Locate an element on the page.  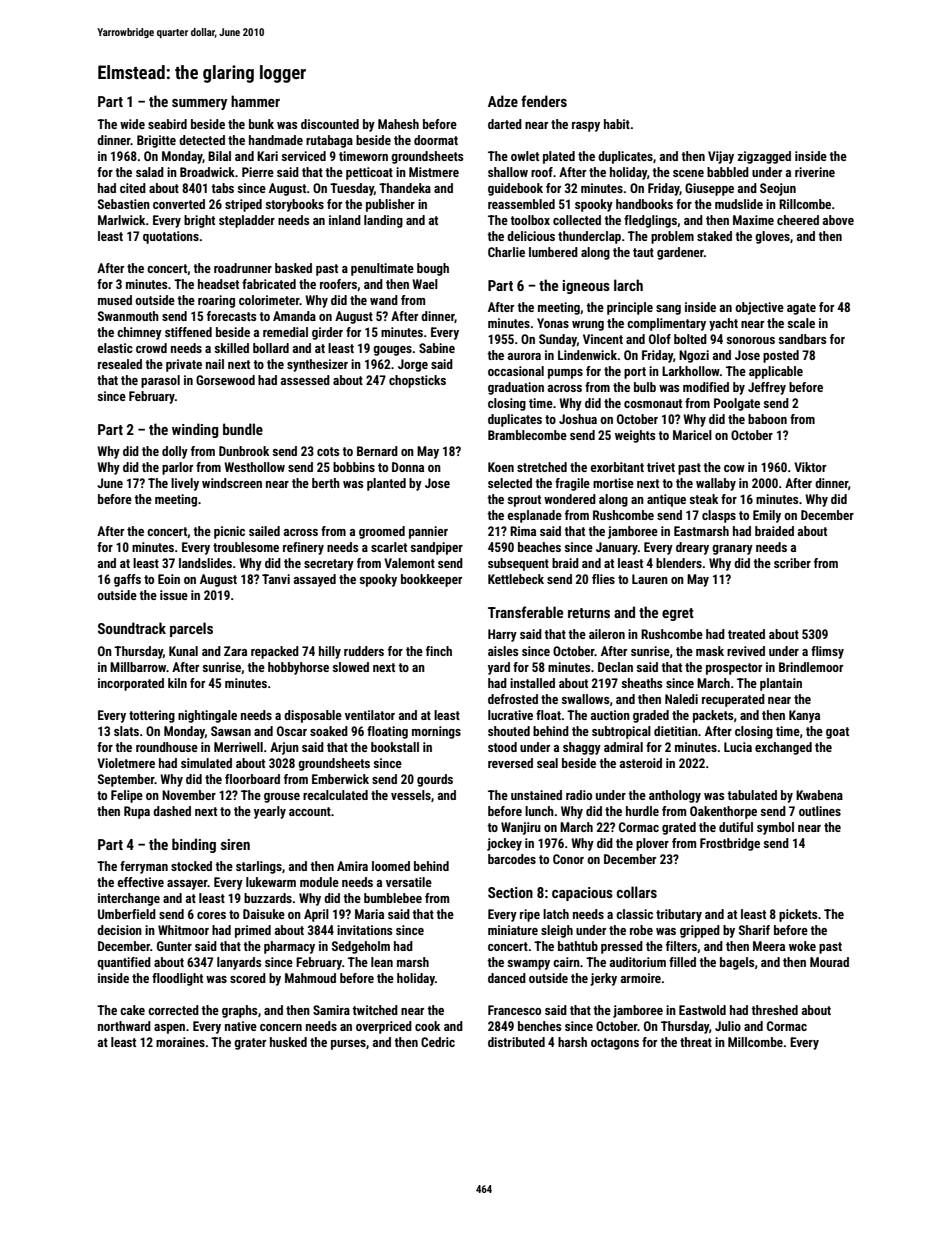
dashed is located at coordinates (172, 811).
